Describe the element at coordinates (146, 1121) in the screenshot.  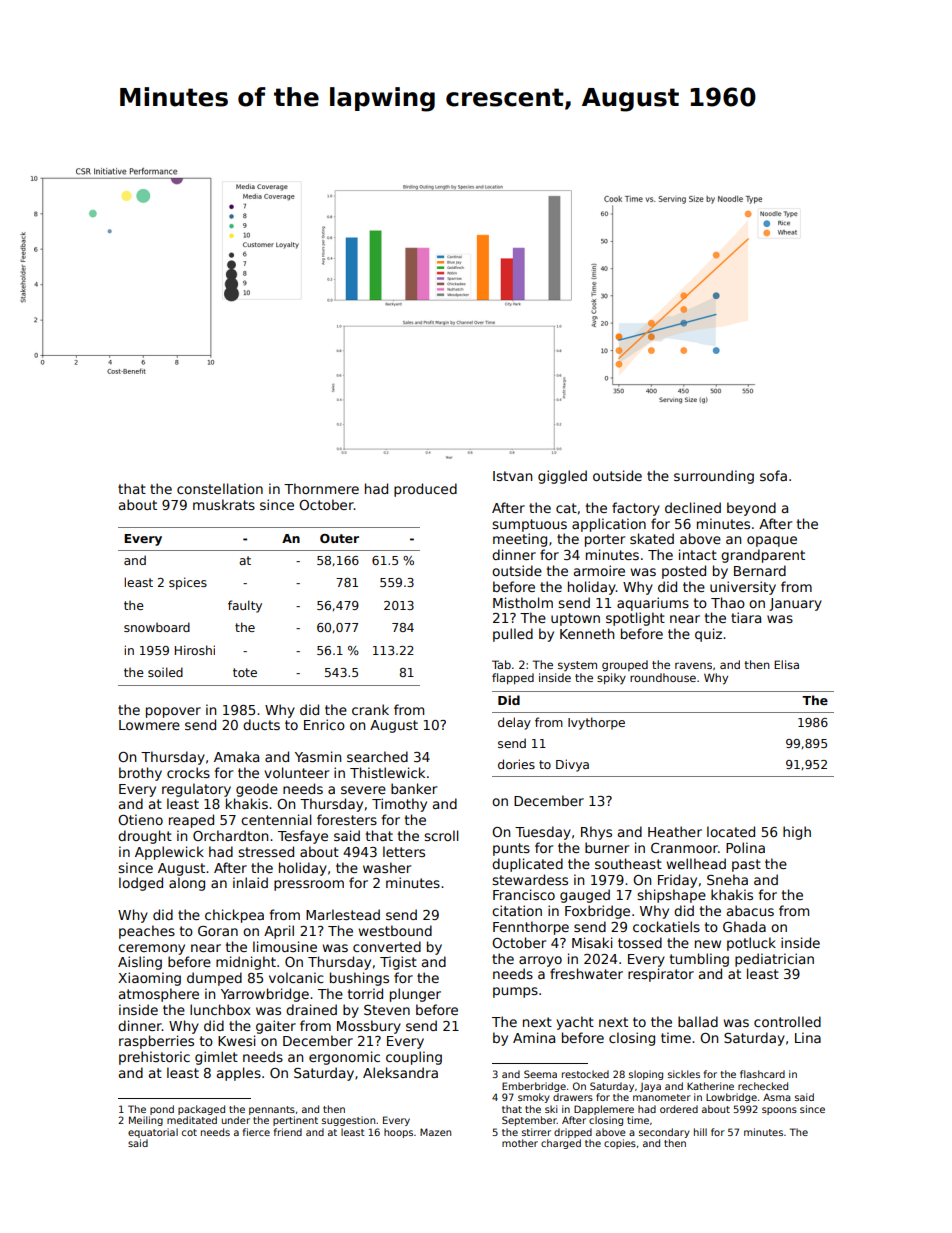
I see `Meiling` at that location.
